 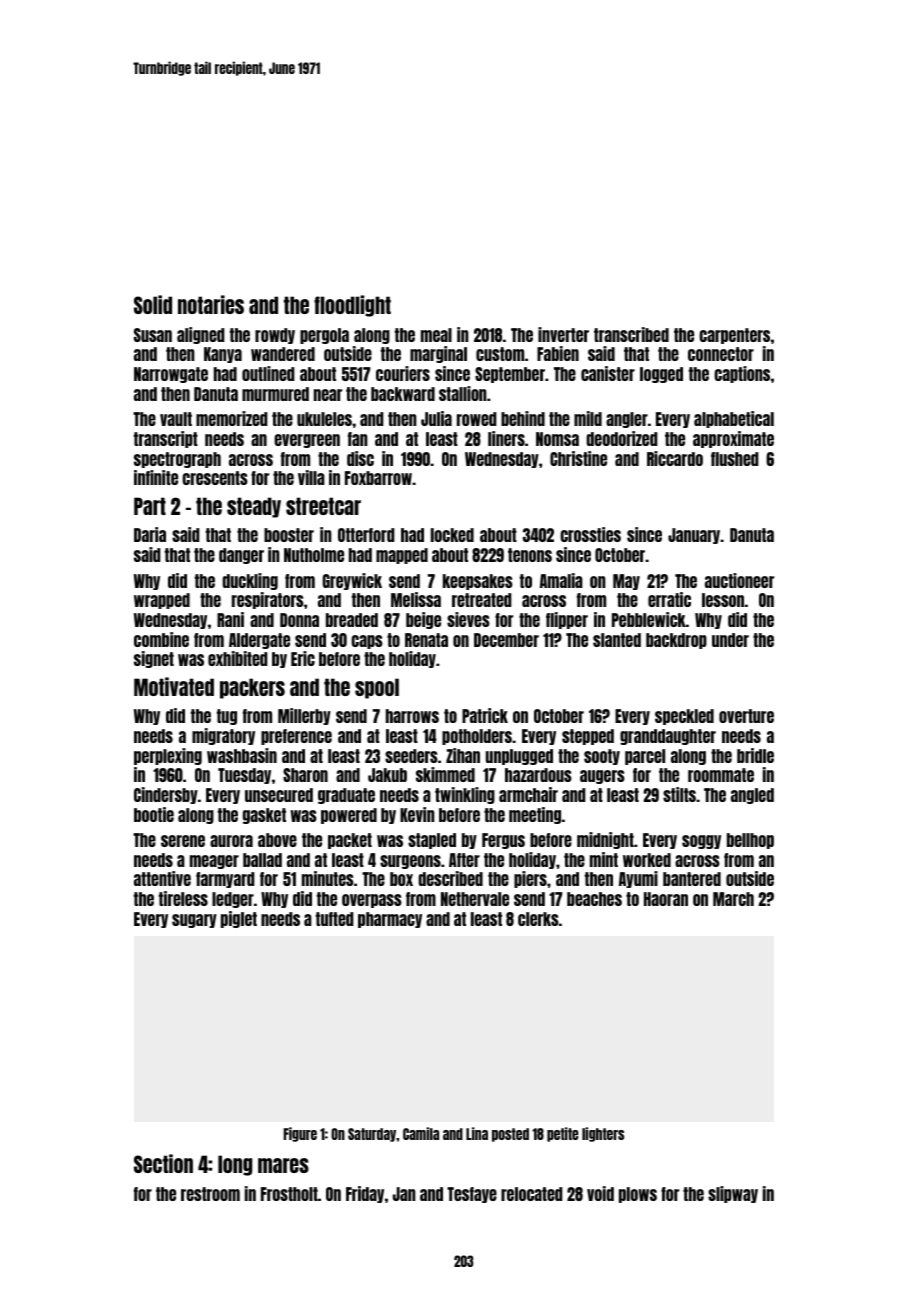 What do you see at coordinates (436, 335) in the page?
I see `meal` at bounding box center [436, 335].
